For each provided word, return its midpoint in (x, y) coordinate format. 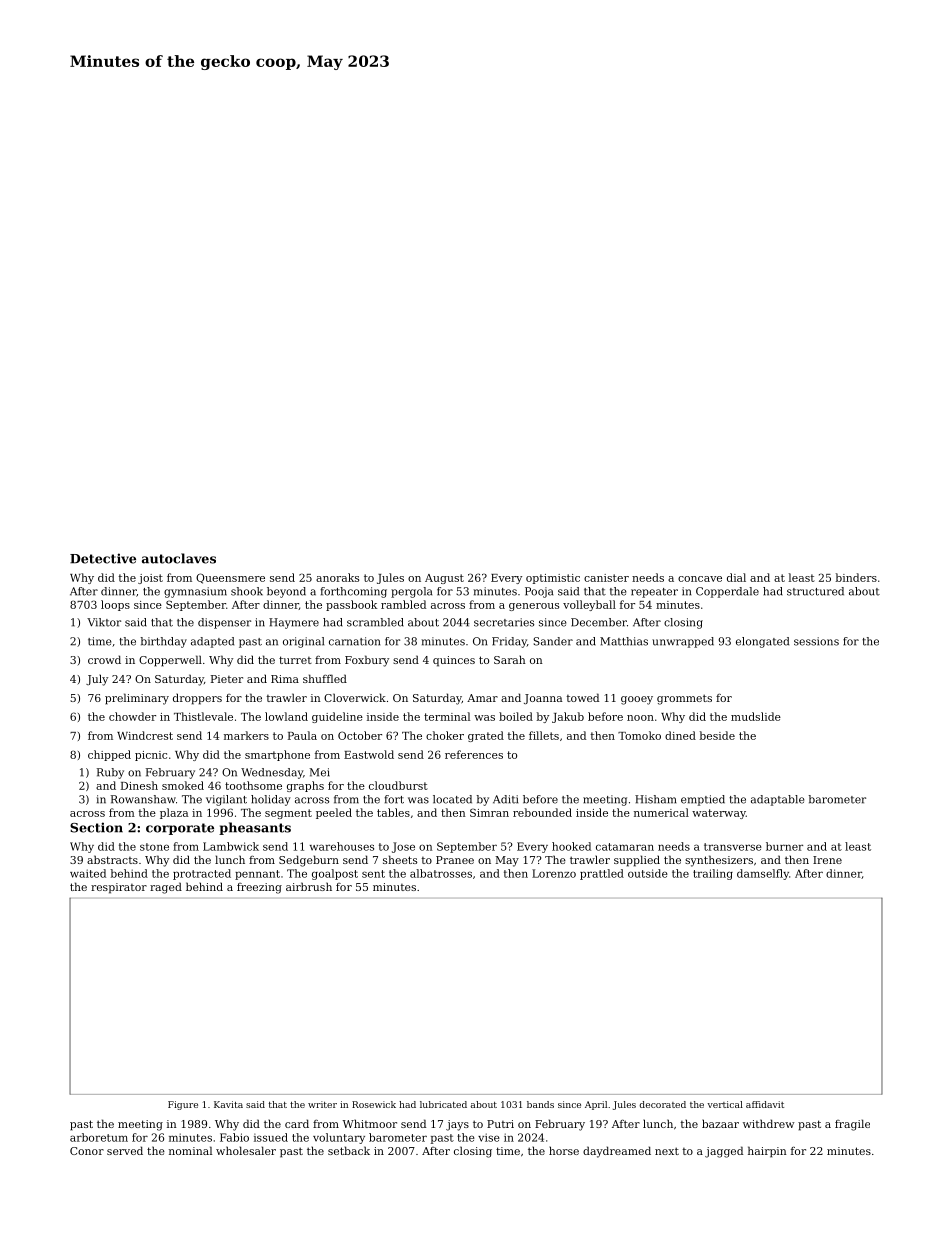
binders (856, 577)
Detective (103, 558)
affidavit (765, 1104)
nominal (190, 1150)
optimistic (553, 579)
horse (564, 1150)
